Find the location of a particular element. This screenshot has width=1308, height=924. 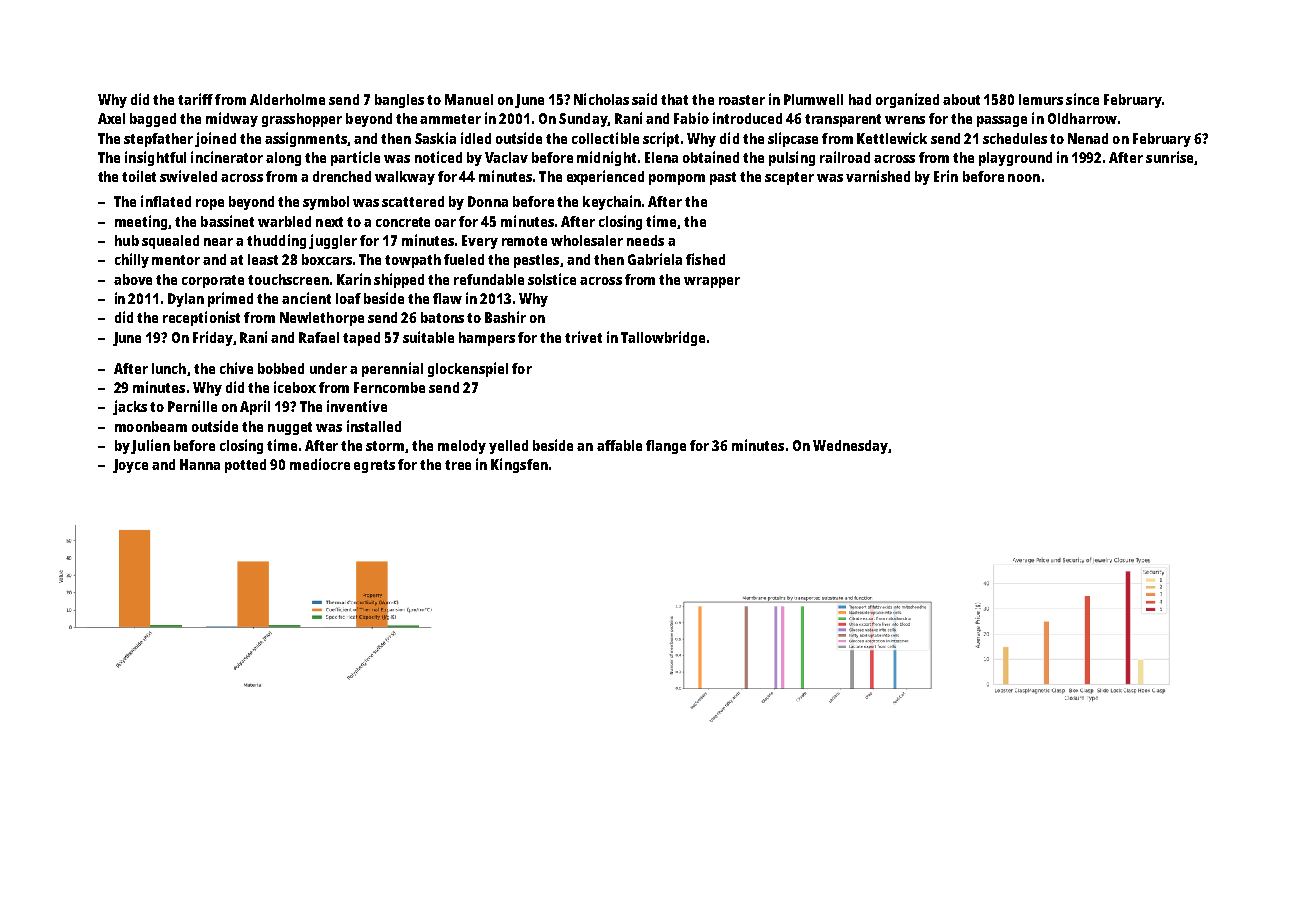

trivet is located at coordinates (583, 337).
